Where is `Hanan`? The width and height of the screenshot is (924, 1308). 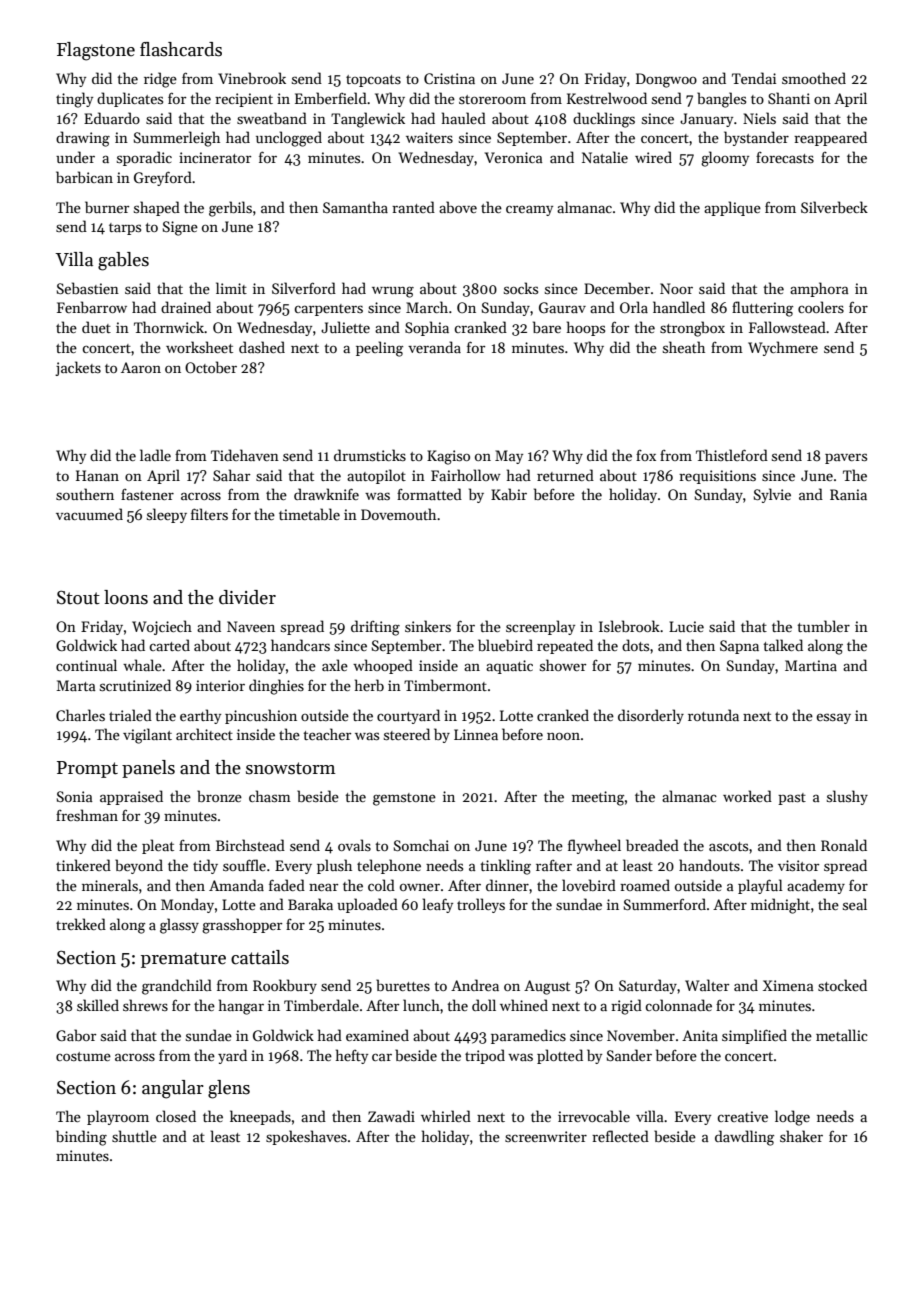
Hanan is located at coordinates (97, 475).
